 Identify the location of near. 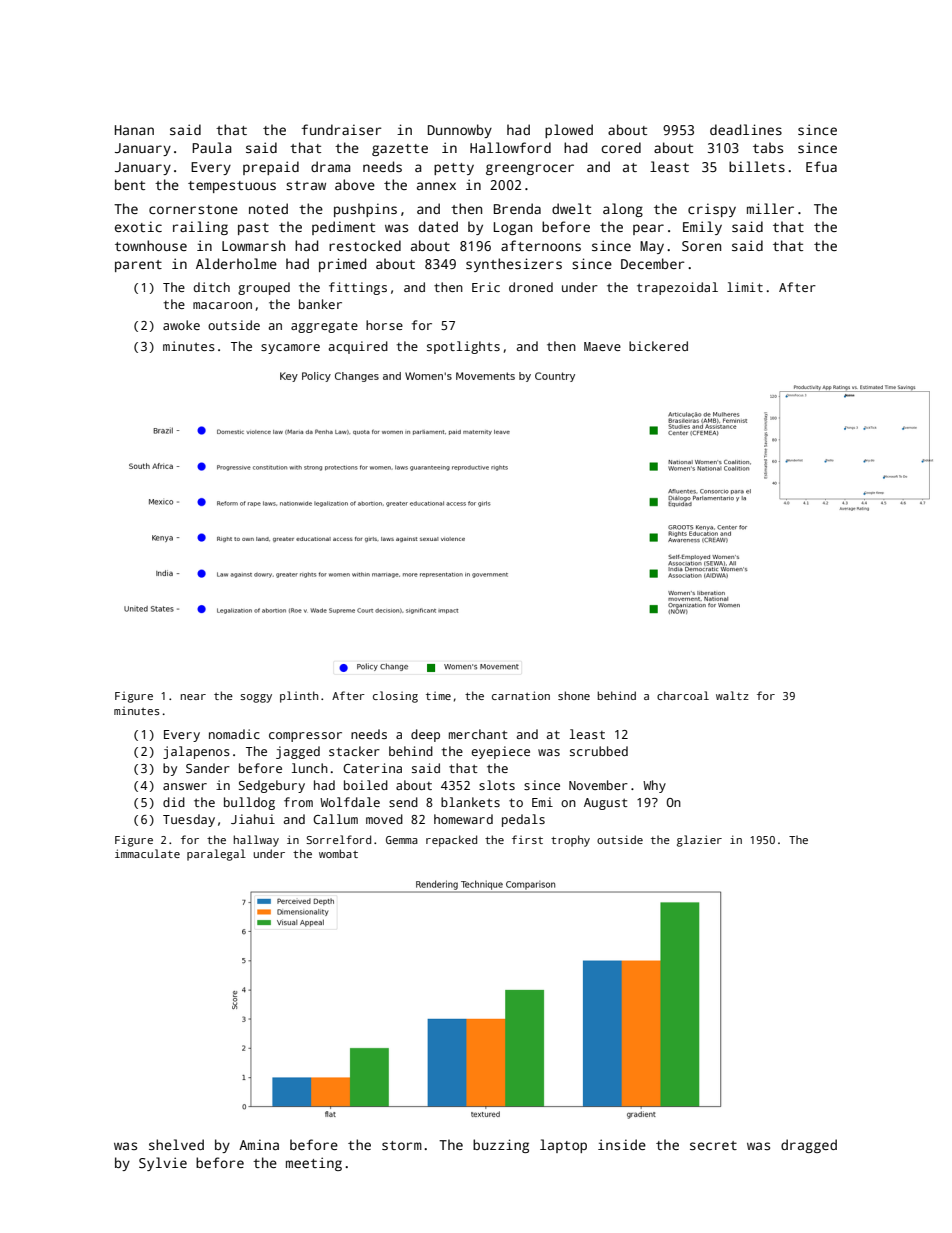
(193, 697).
